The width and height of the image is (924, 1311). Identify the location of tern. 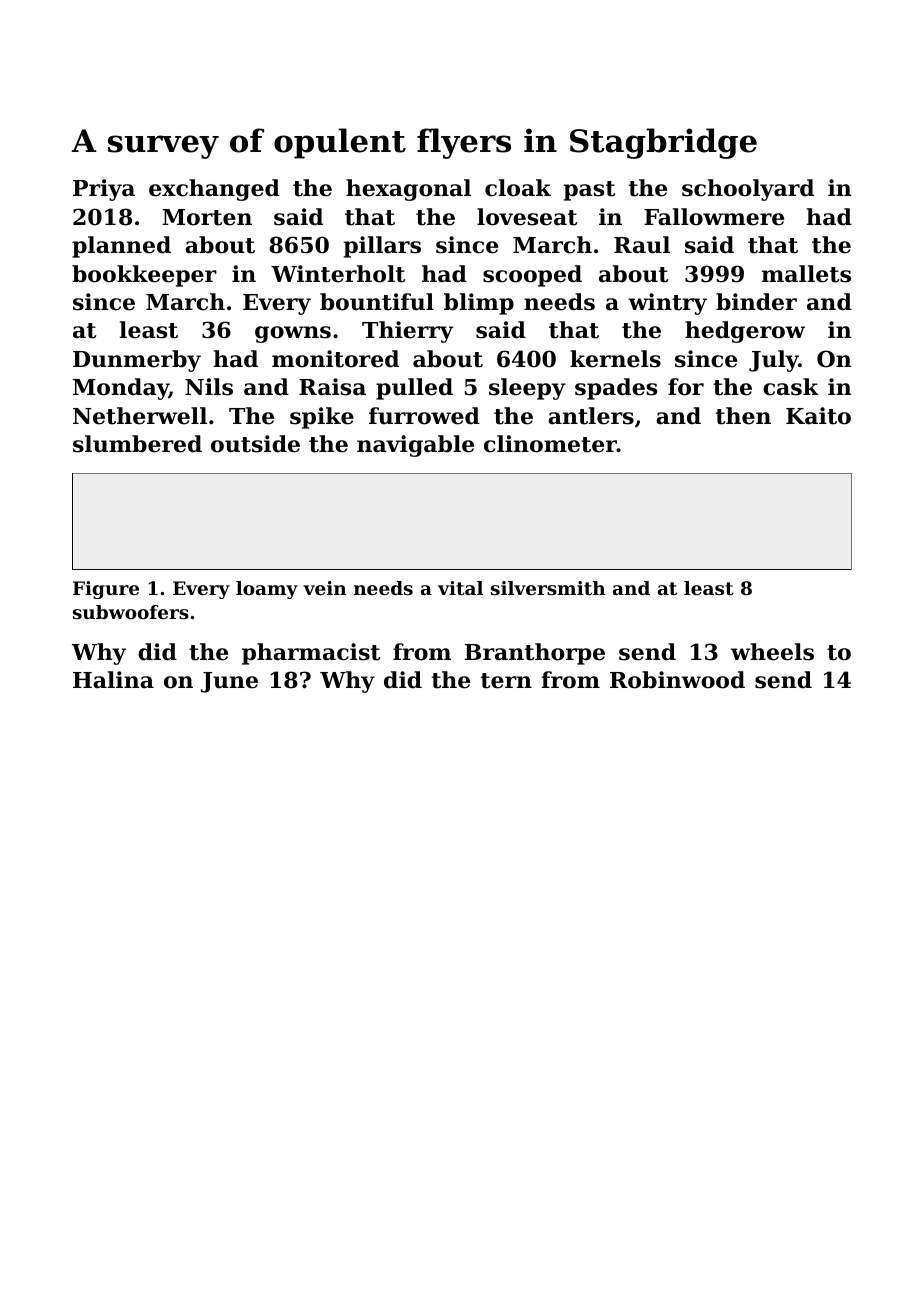
(506, 681).
